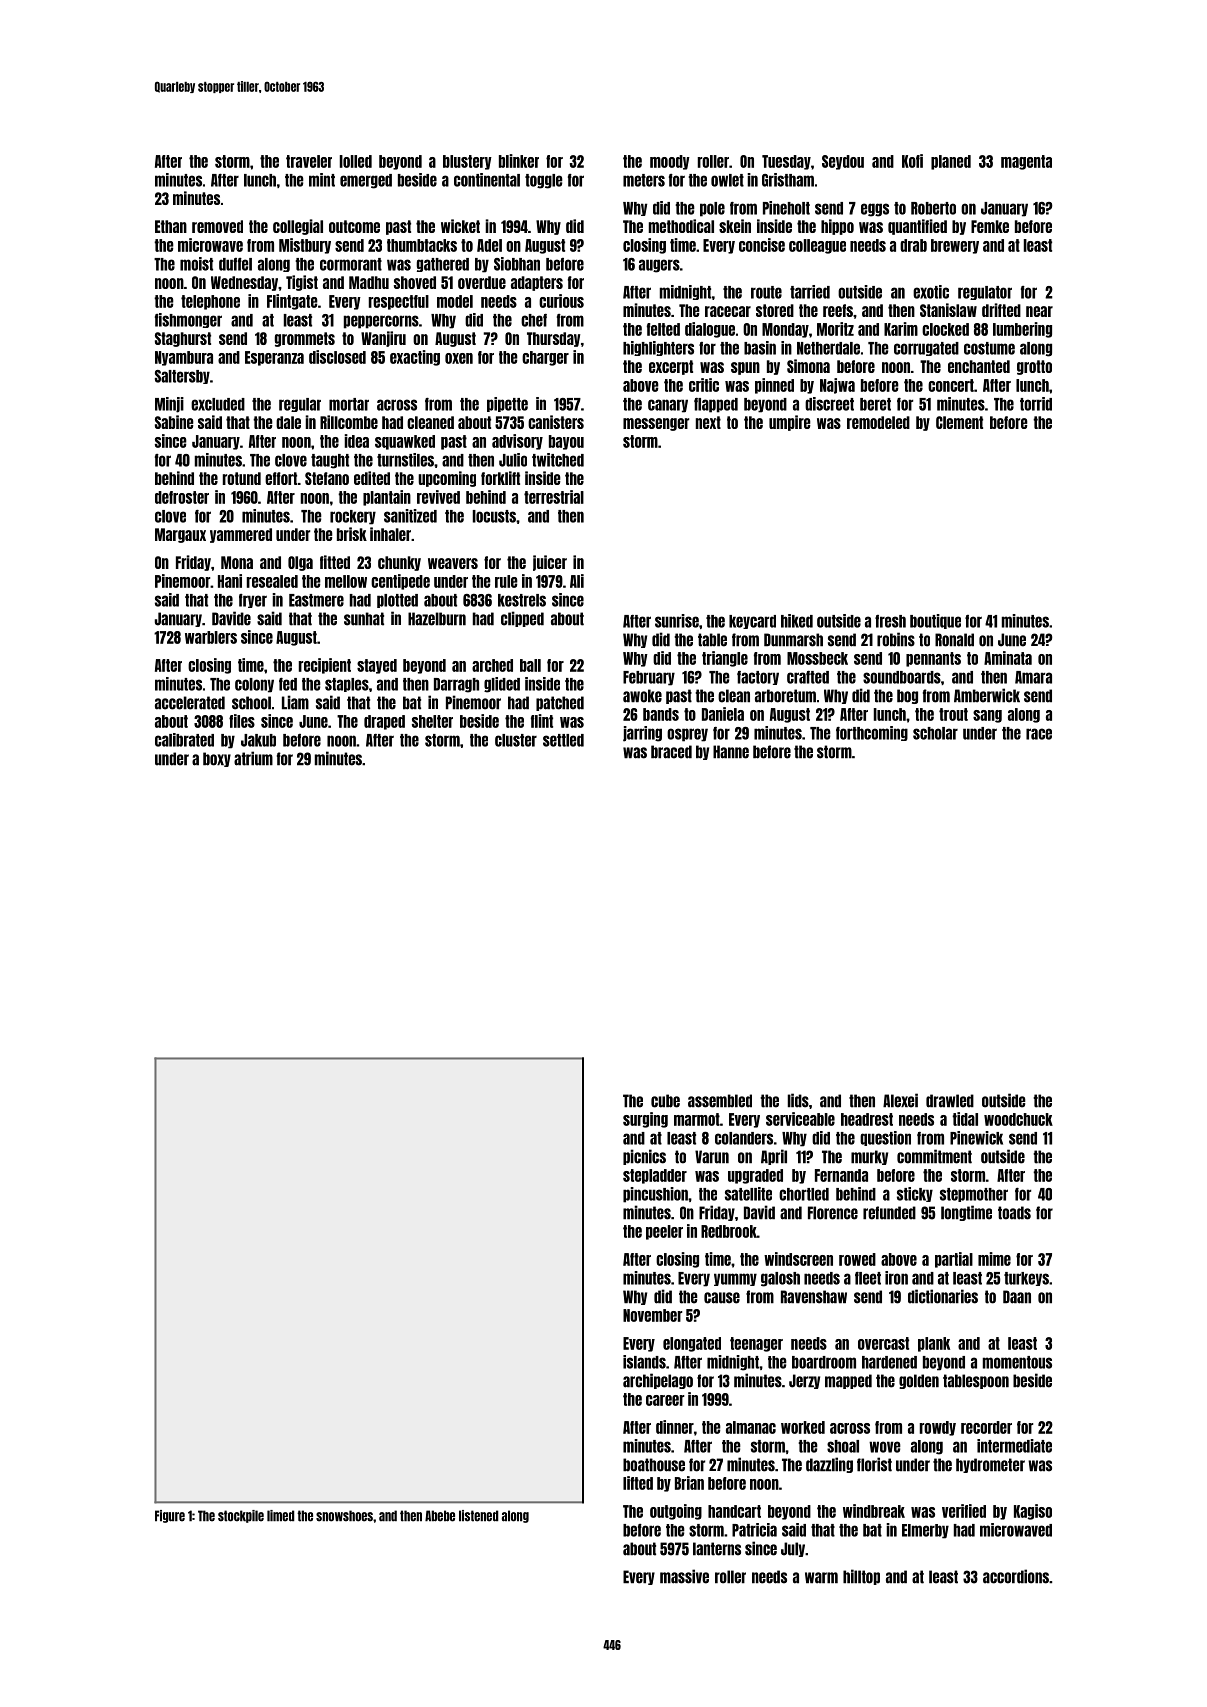  I want to click on warblers, so click(211, 637).
